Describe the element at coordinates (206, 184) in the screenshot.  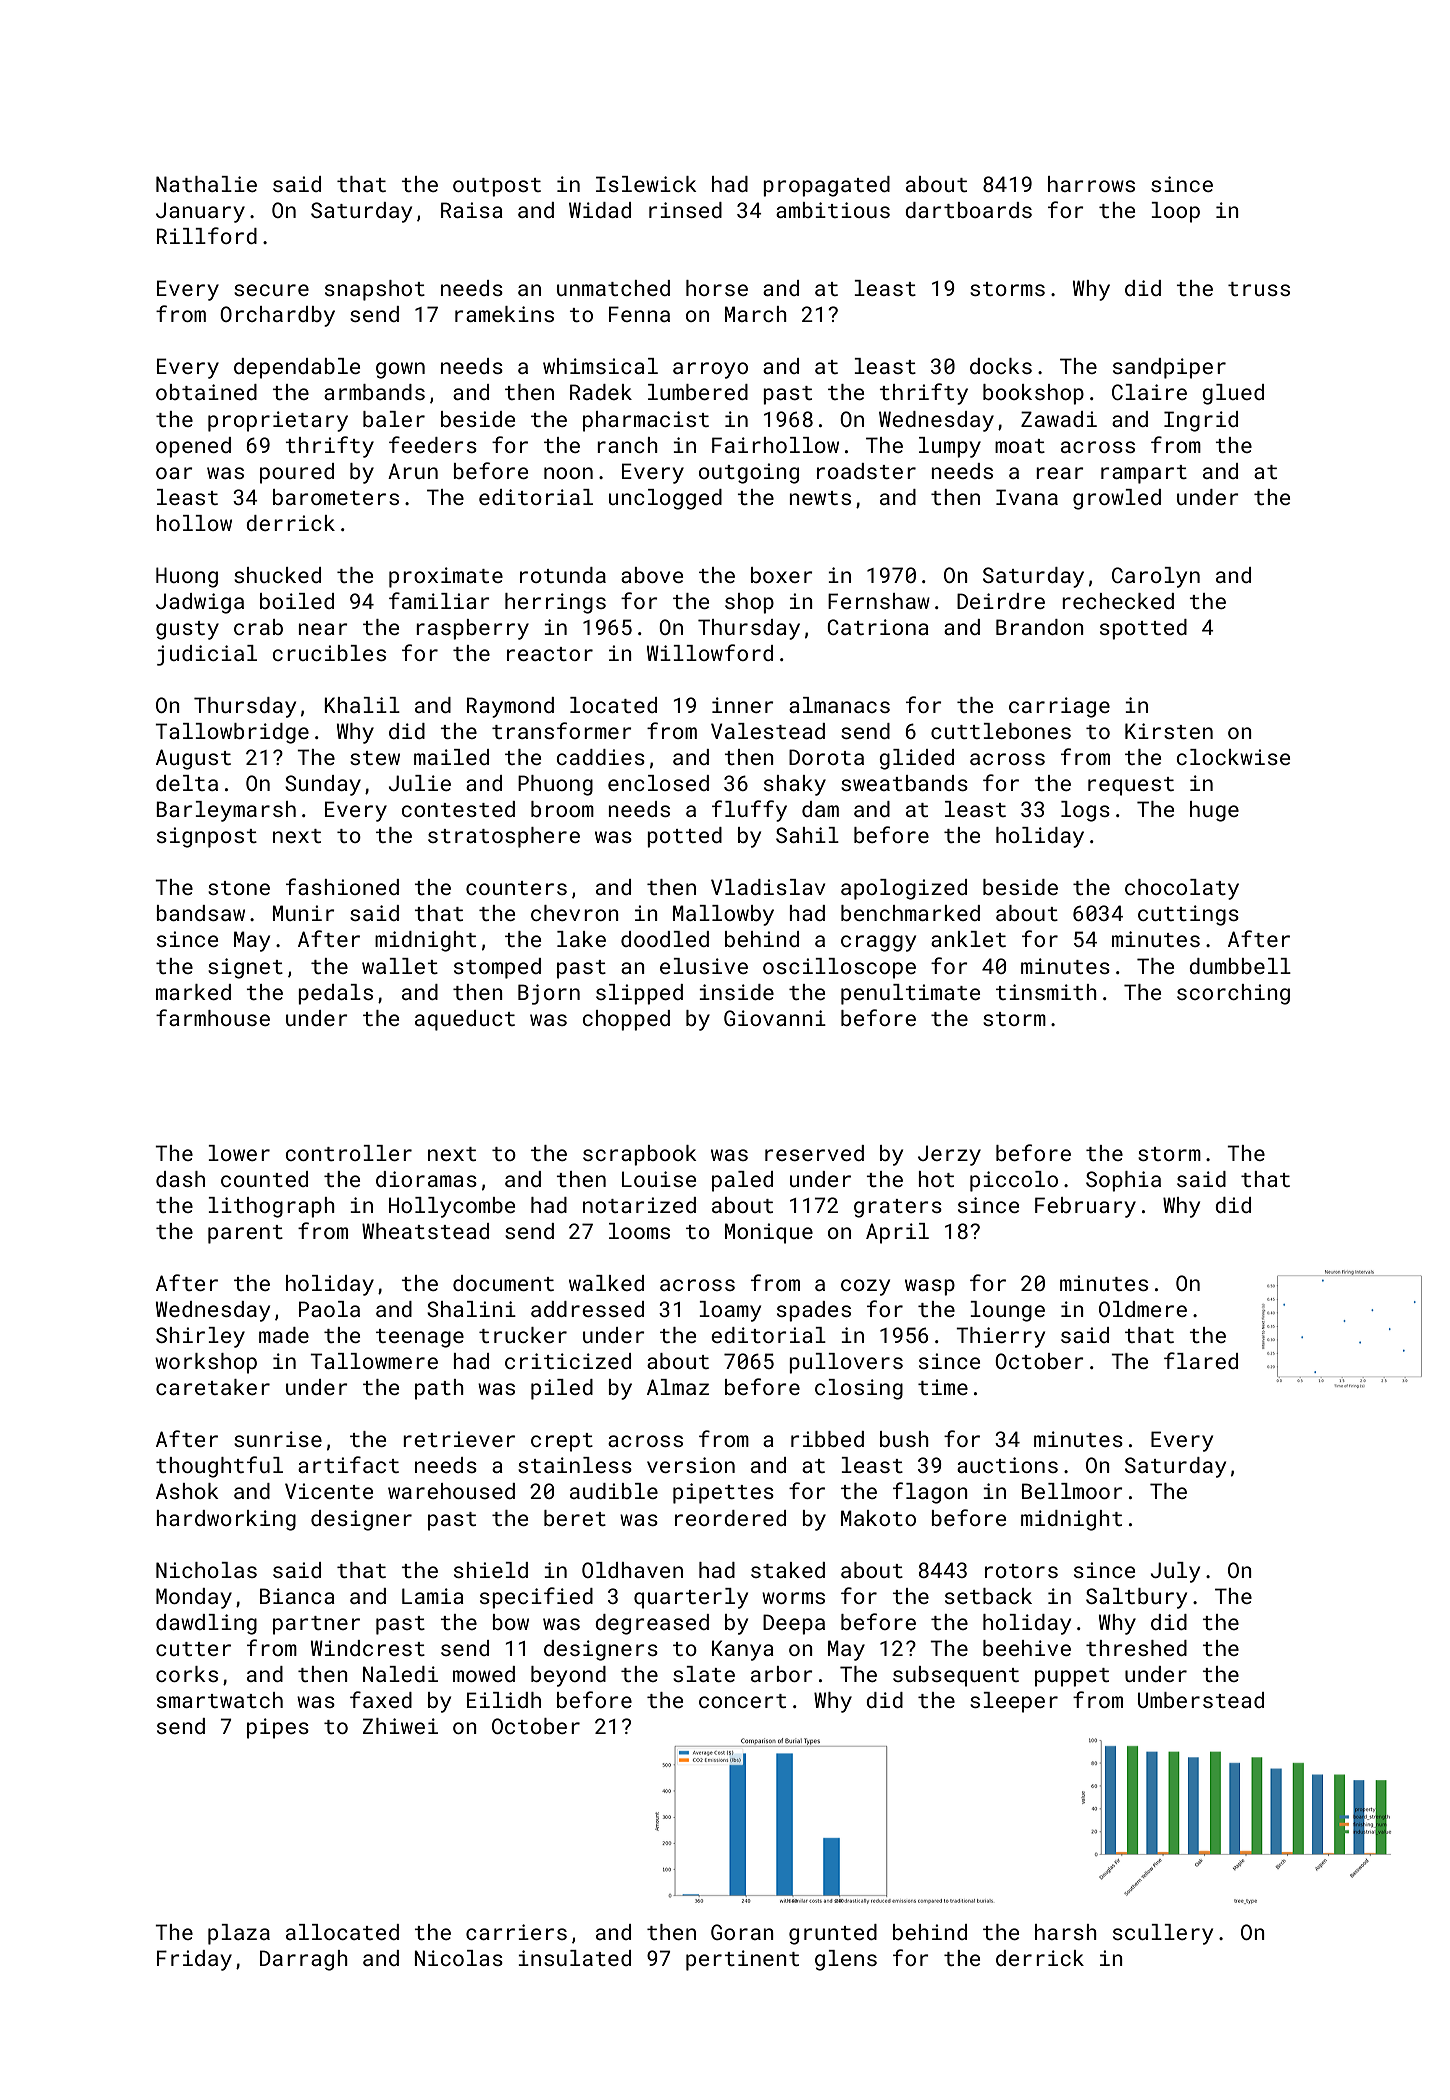
I see `Nathalie` at that location.
